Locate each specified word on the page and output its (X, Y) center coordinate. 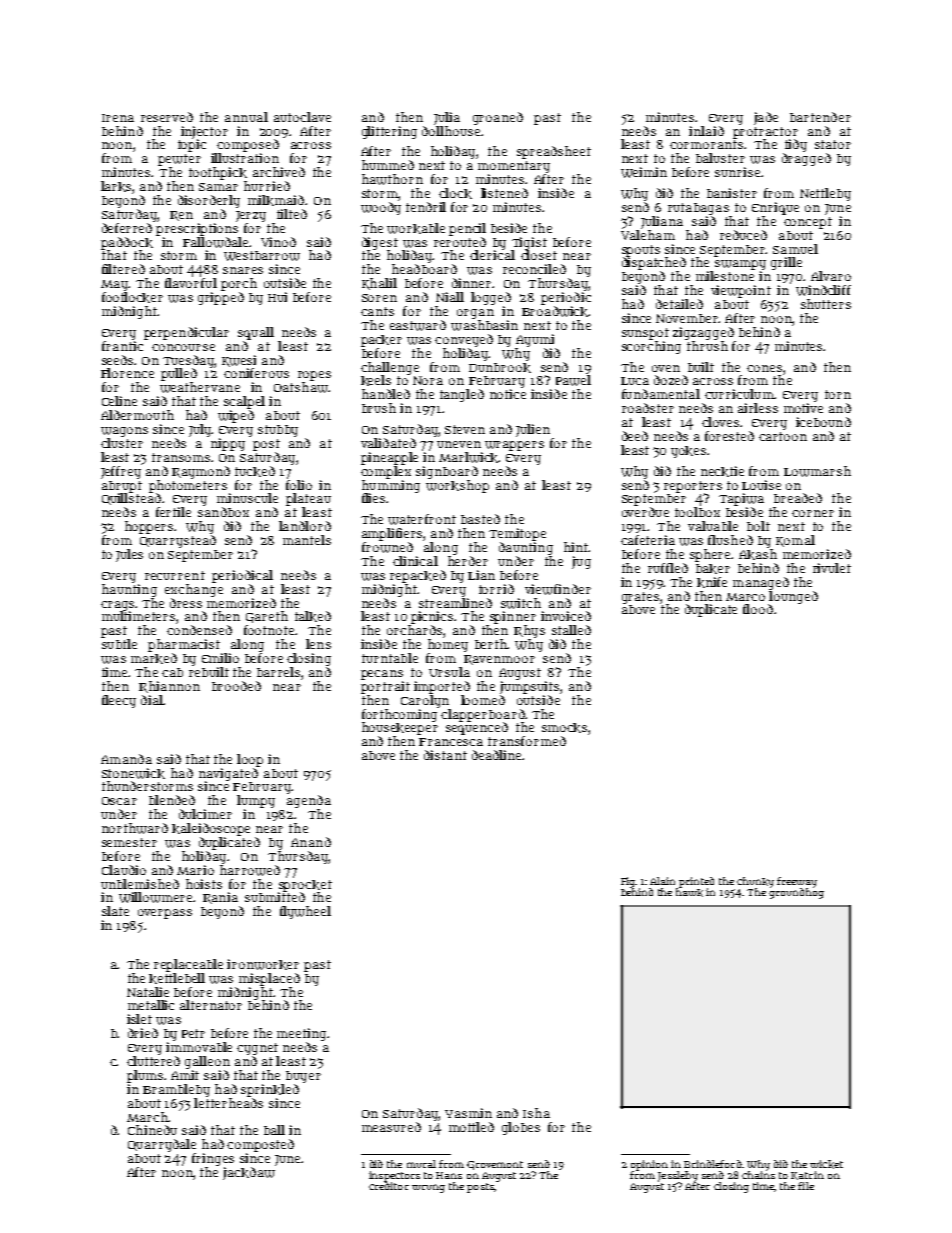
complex (386, 472)
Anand (311, 842)
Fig (628, 882)
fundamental (661, 394)
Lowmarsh (817, 471)
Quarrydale (162, 1145)
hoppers (149, 527)
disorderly (209, 201)
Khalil (379, 284)
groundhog (796, 893)
